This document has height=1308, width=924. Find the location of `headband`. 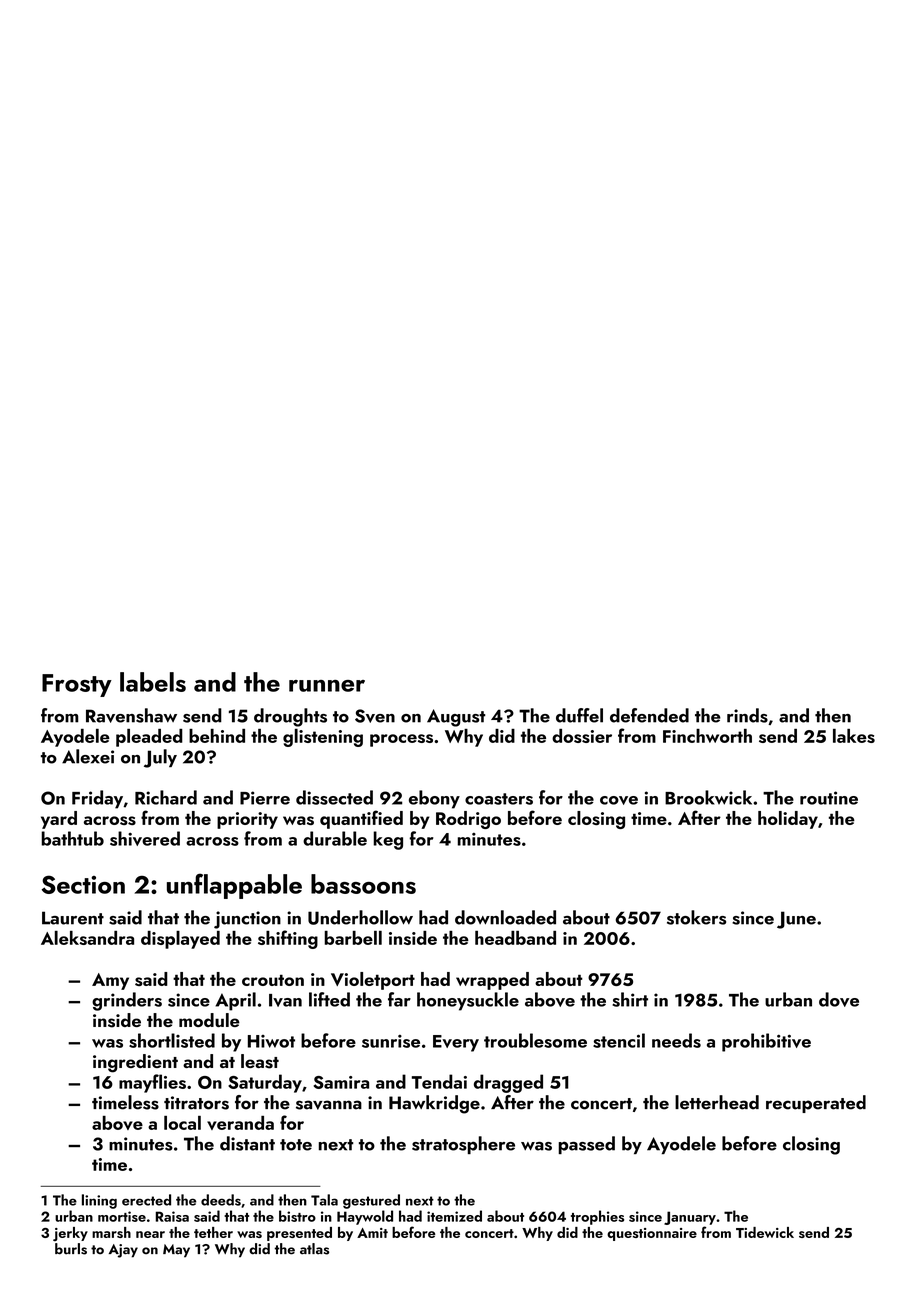

headband is located at coordinates (515, 938).
